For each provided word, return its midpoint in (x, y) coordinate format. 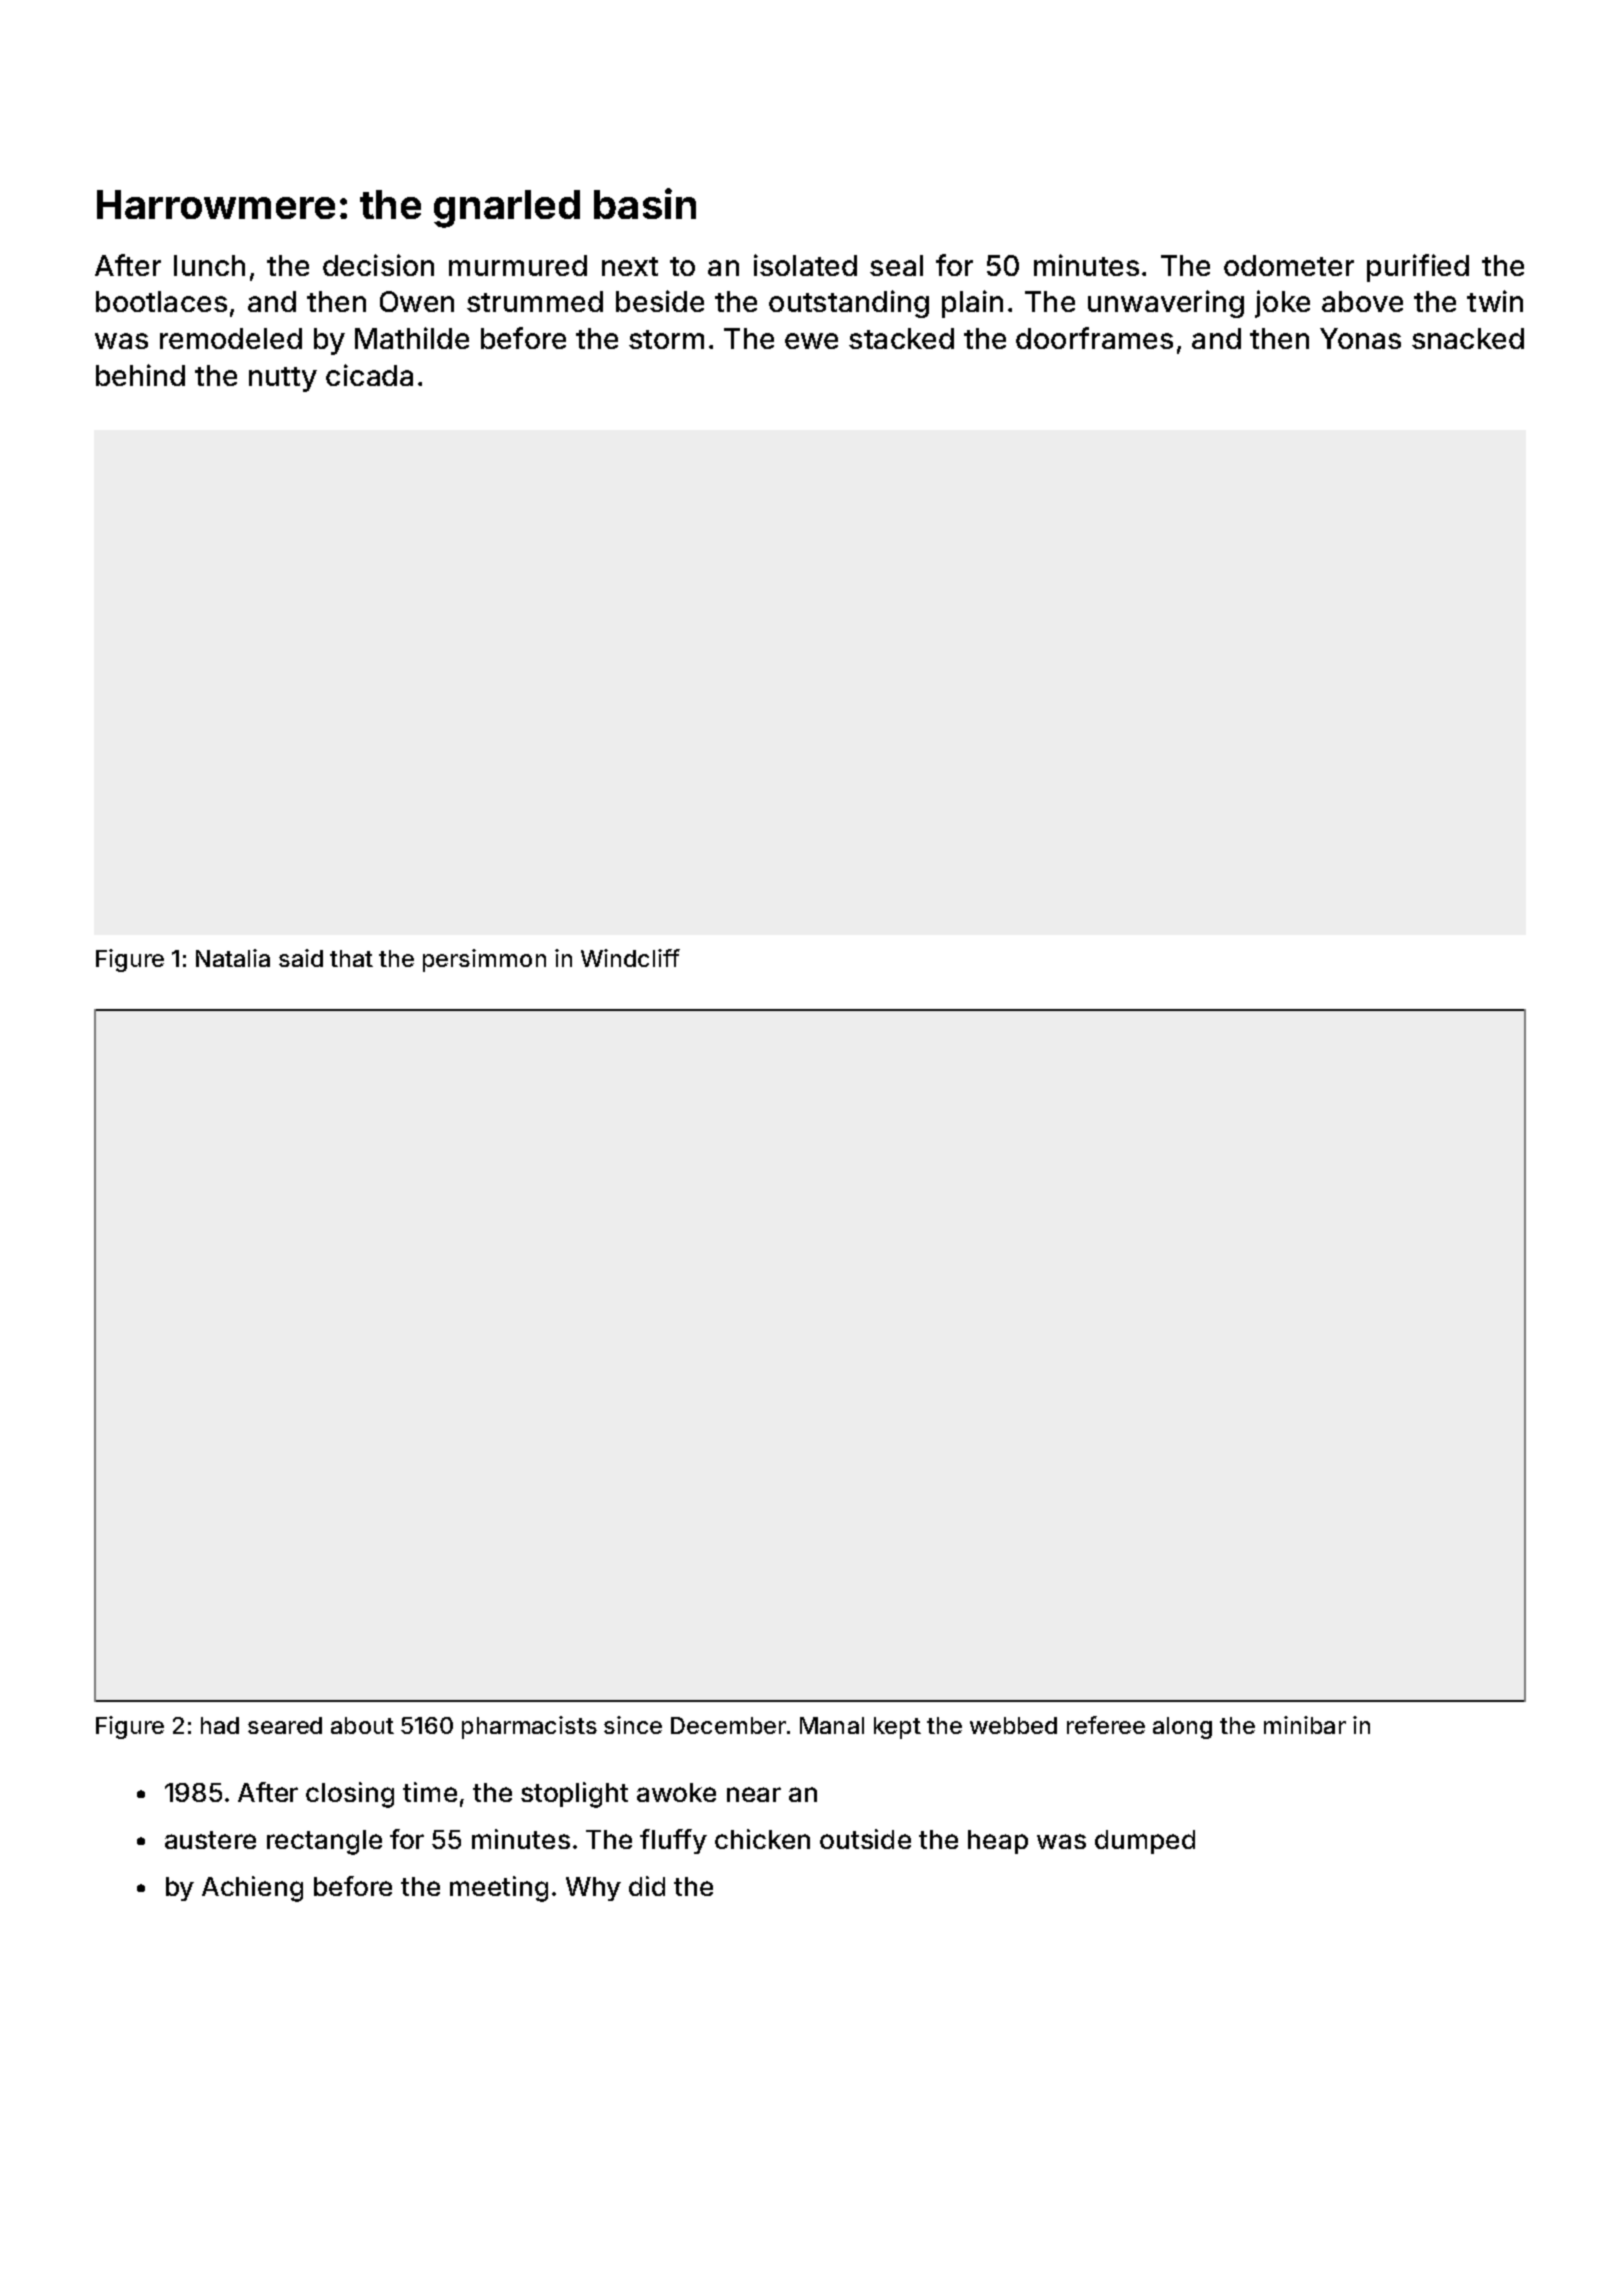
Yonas (1360, 338)
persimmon (484, 960)
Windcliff (630, 958)
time (430, 1792)
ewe (811, 341)
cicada (369, 375)
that (351, 958)
